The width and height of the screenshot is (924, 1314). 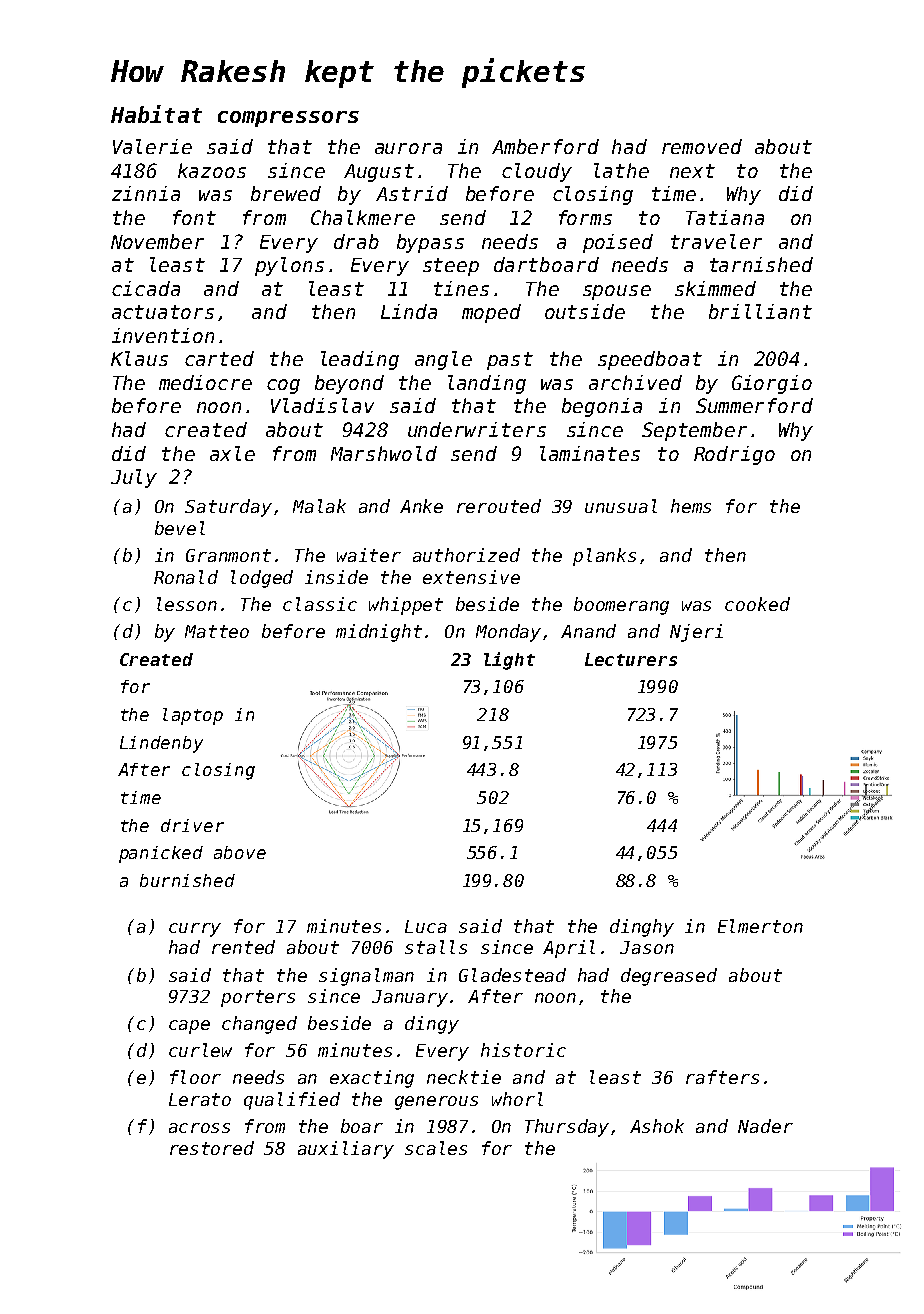 I want to click on bevel, so click(x=180, y=528).
